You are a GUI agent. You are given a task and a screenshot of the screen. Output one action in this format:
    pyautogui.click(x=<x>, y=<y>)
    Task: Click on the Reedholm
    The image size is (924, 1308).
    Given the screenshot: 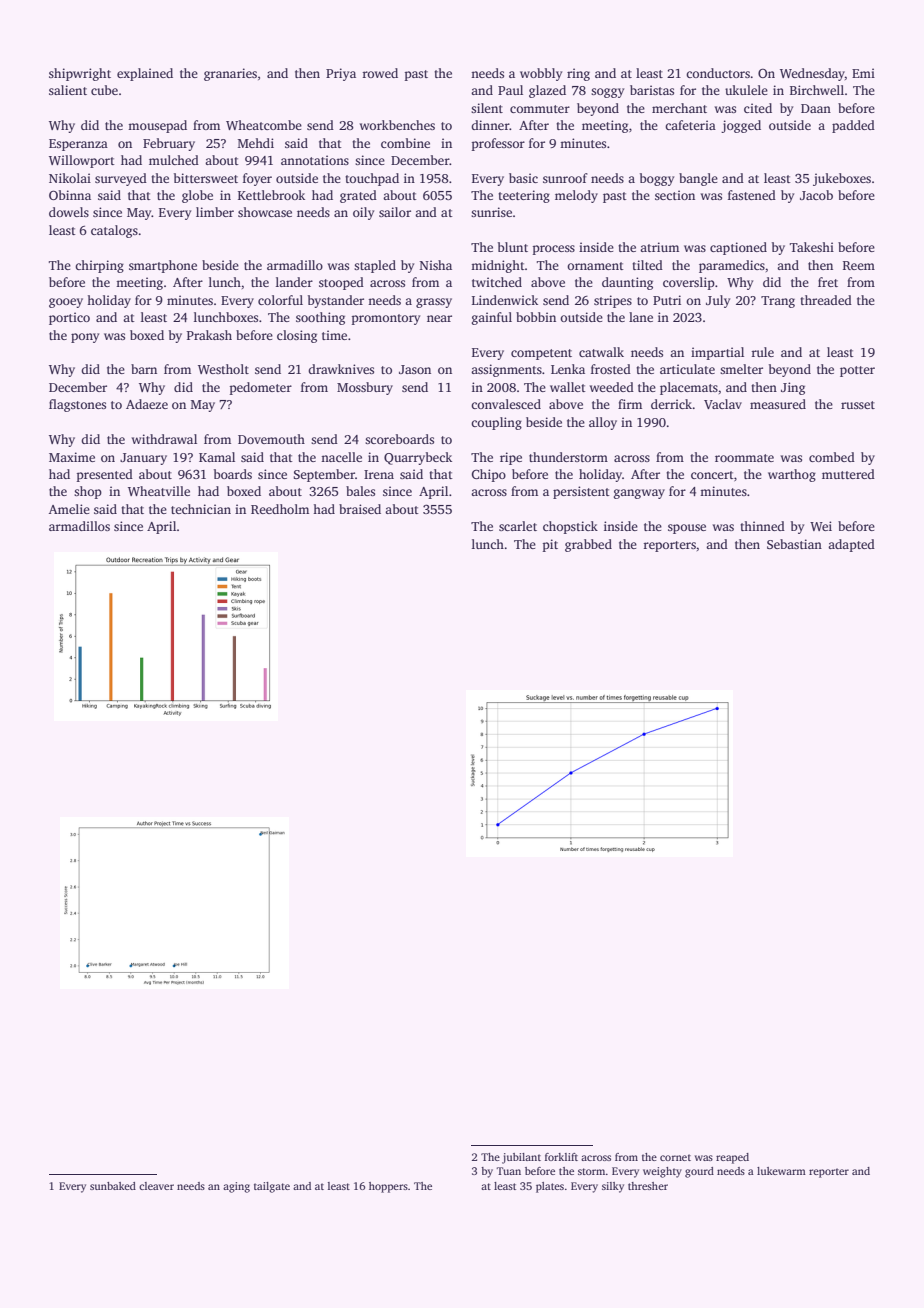 What is the action you would take?
    pyautogui.click(x=280, y=509)
